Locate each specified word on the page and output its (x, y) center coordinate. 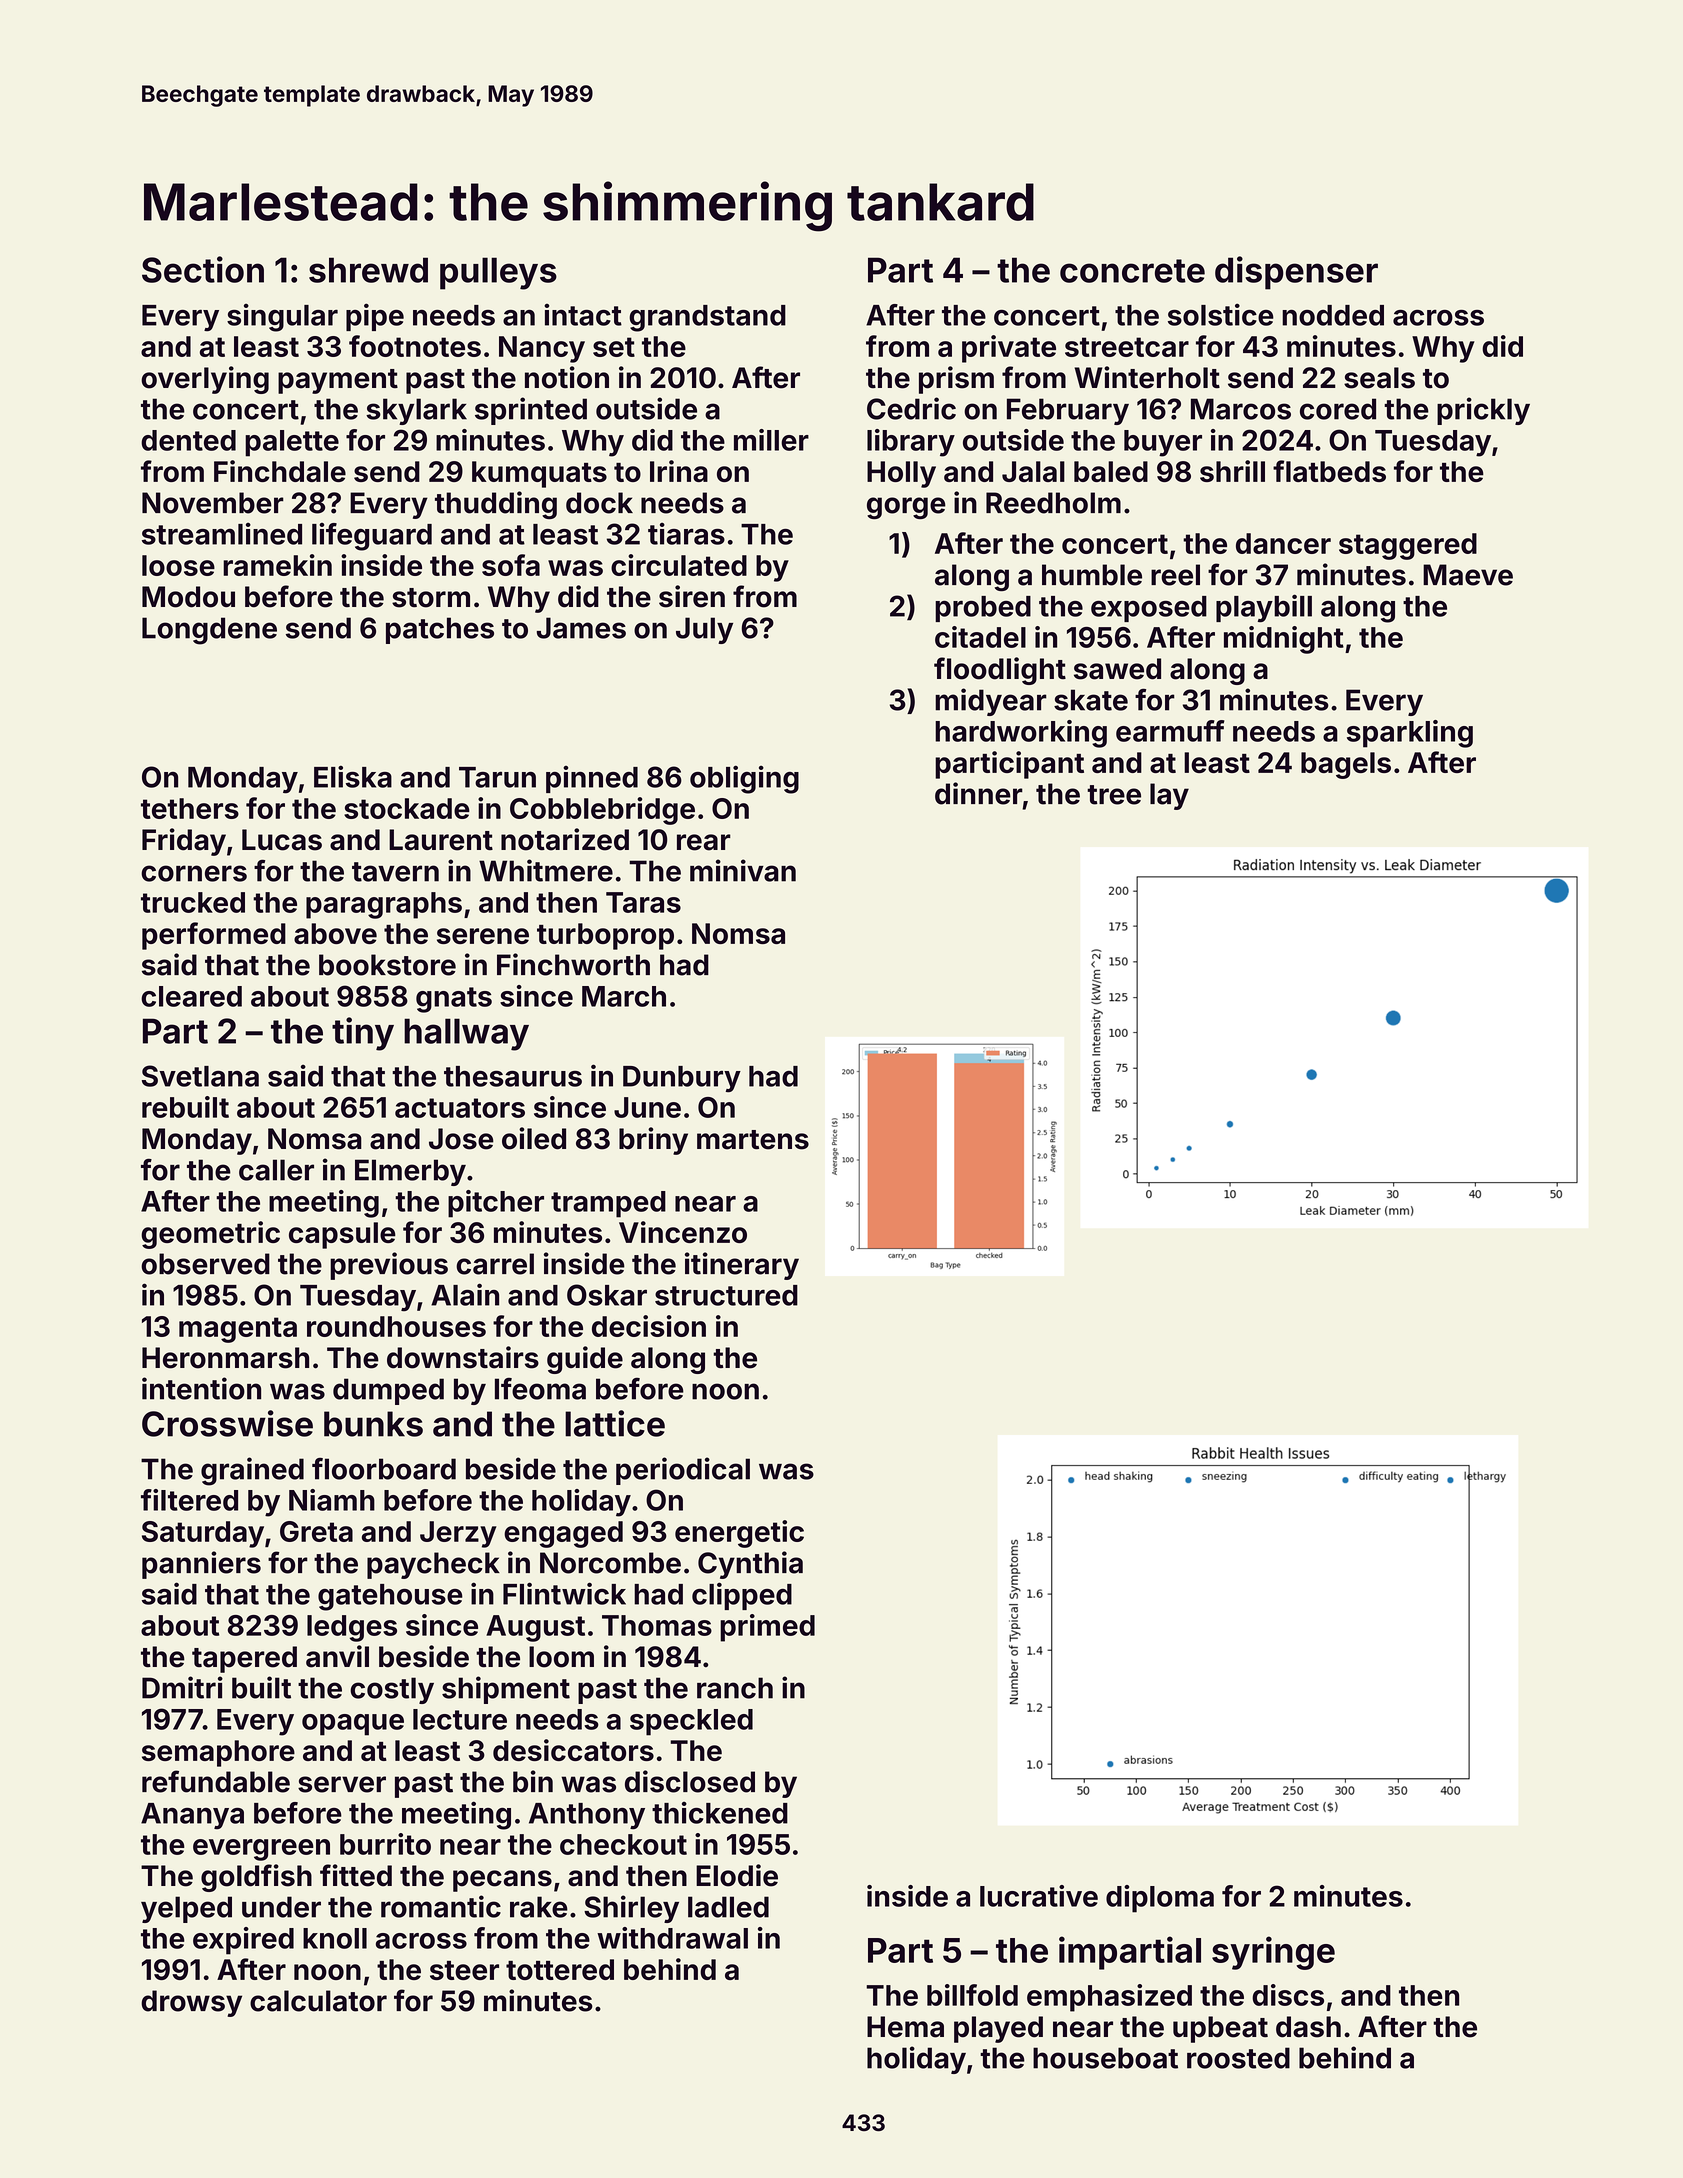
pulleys (498, 273)
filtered (189, 1500)
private (1009, 349)
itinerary (742, 1266)
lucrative (1039, 1896)
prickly (1483, 411)
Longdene (209, 631)
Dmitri (182, 1687)
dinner (978, 793)
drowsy (191, 2003)
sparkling (1410, 734)
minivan (743, 870)
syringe (1273, 1953)
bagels (1346, 765)
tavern (395, 872)
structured (726, 1295)
